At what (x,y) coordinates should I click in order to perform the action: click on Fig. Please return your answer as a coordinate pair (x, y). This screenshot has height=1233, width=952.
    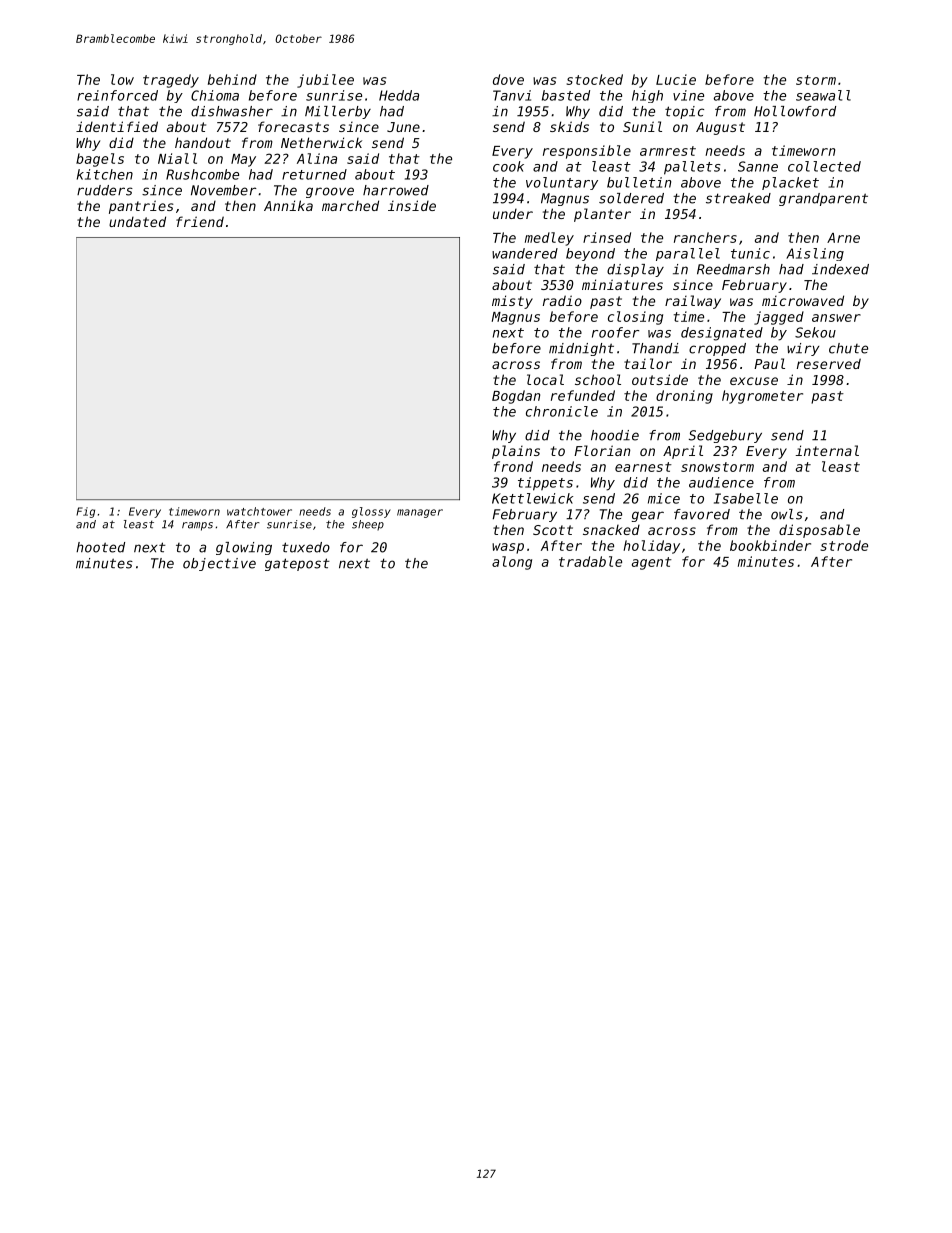
    Looking at the image, I should click on (85, 512).
